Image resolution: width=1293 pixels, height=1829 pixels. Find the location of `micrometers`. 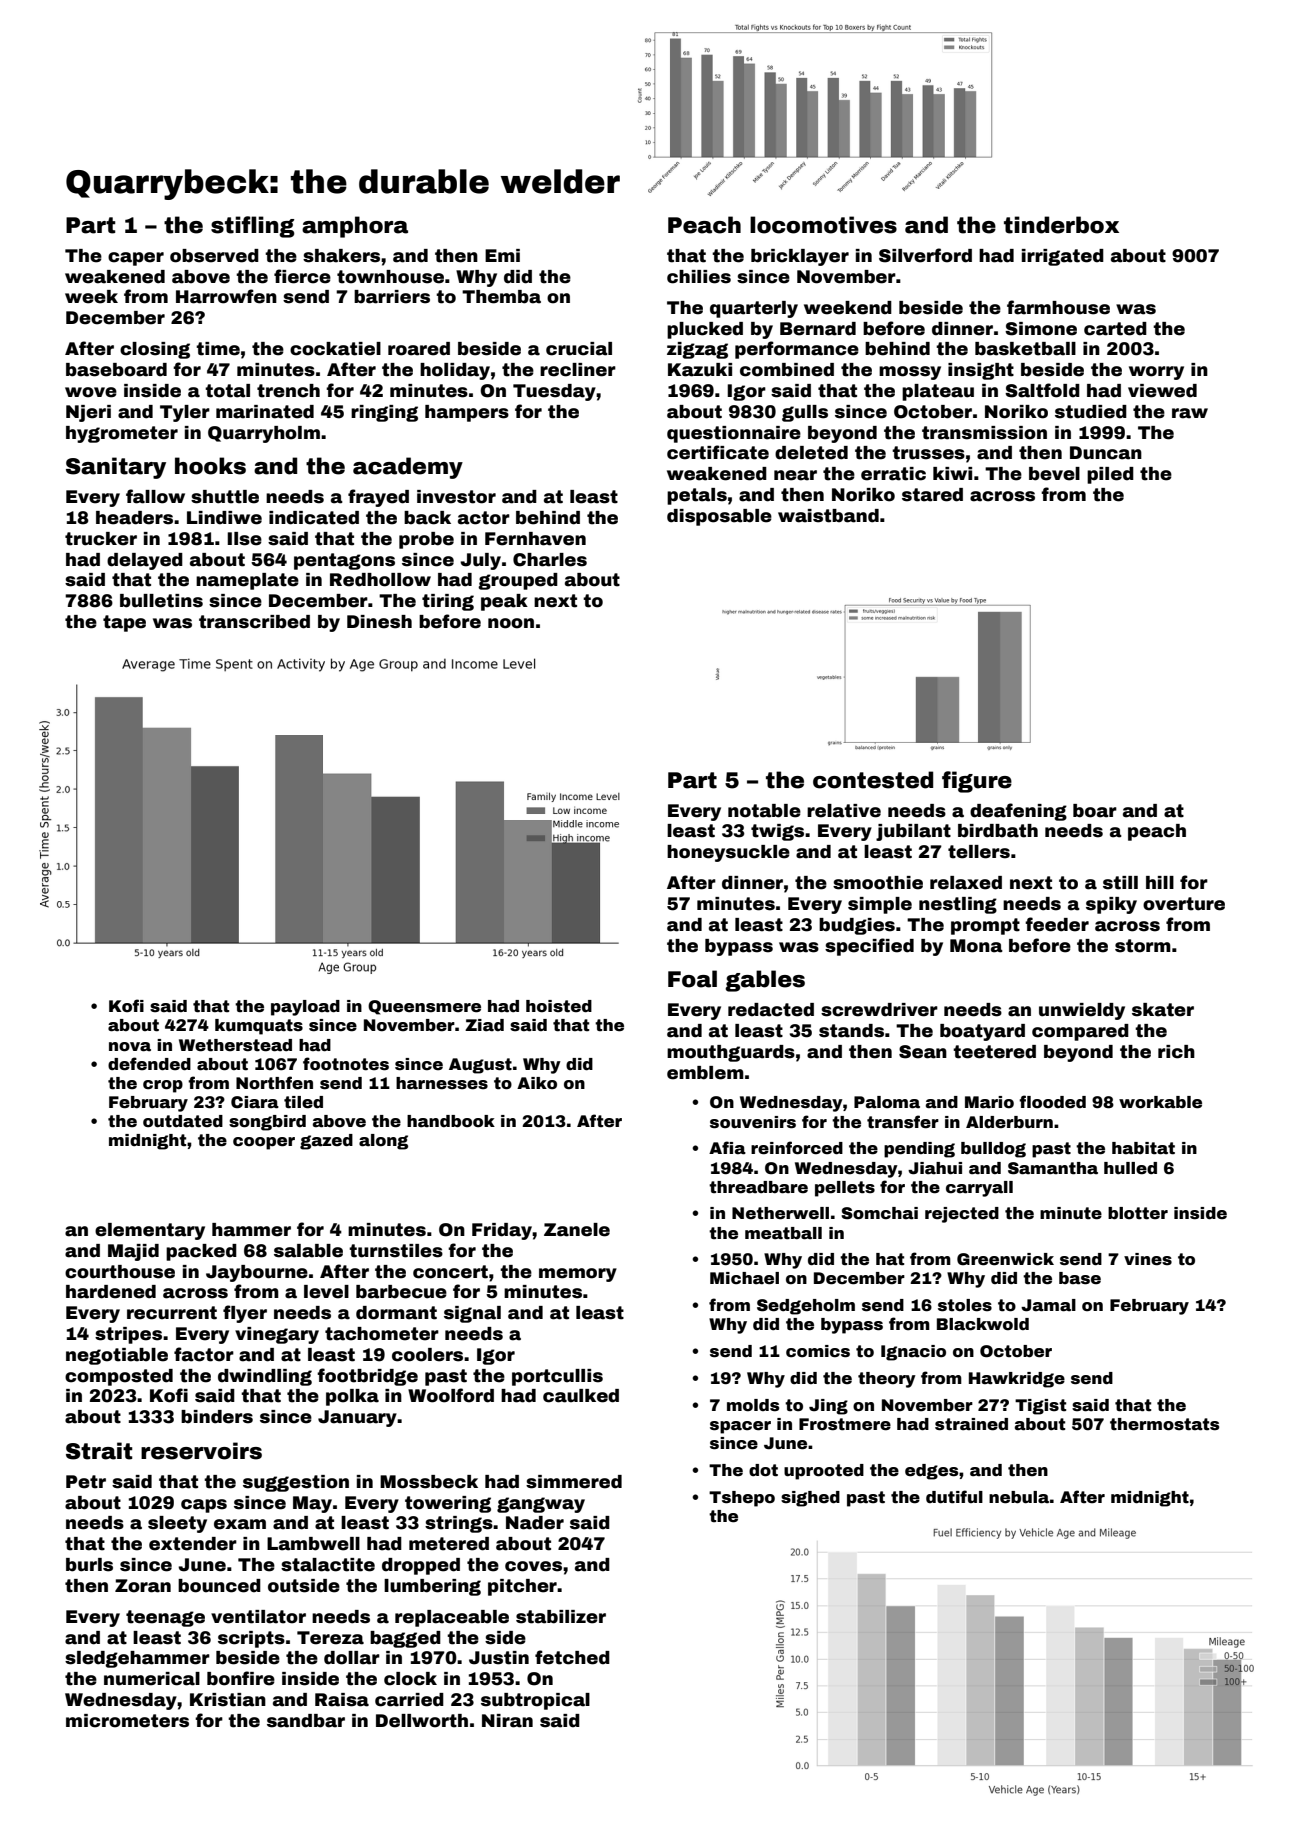

micrometers is located at coordinates (127, 1721).
